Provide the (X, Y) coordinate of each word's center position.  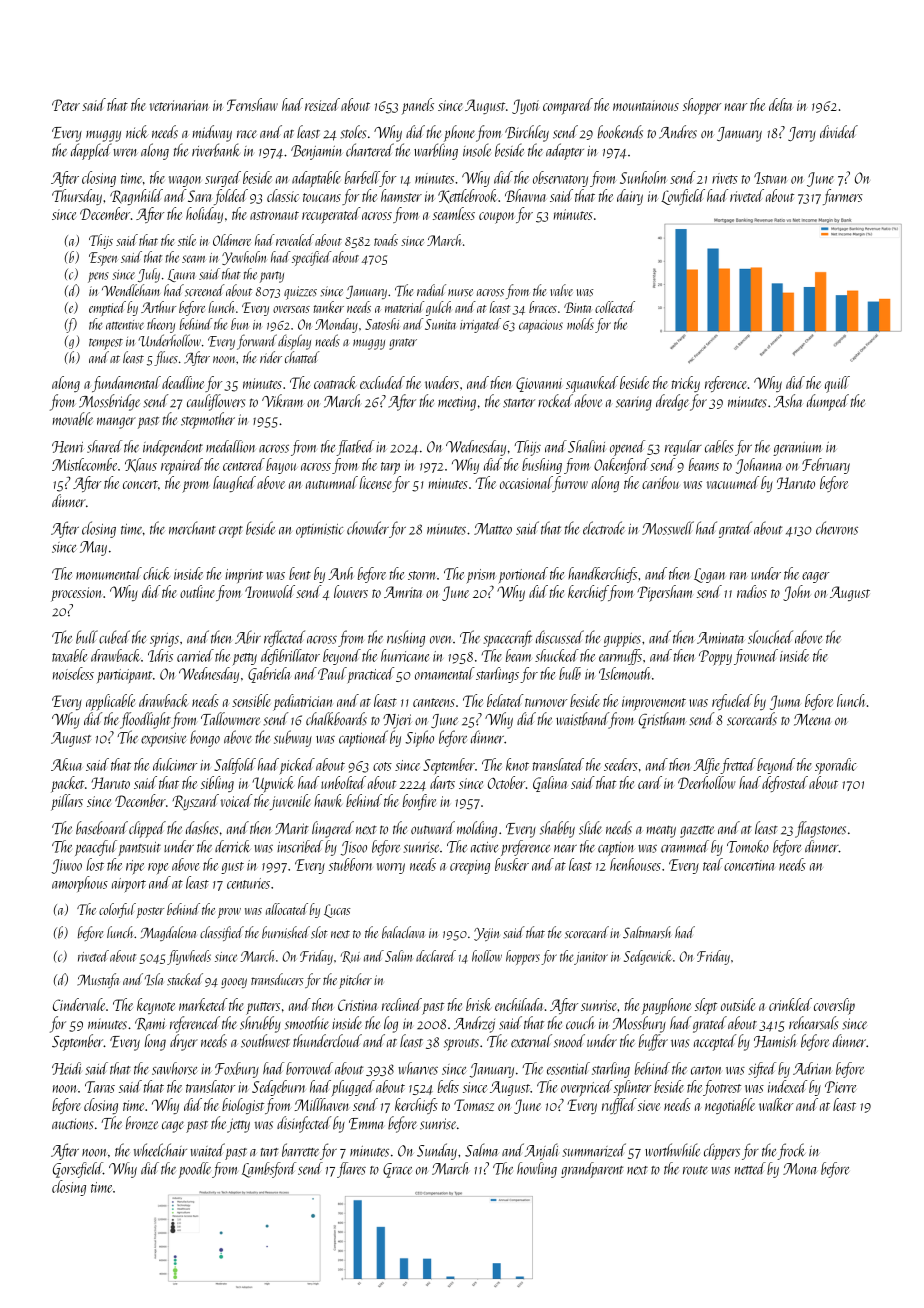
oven (440, 640)
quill (837, 384)
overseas (291, 309)
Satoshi (382, 324)
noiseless (73, 673)
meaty (661, 831)
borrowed (309, 1068)
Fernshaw (252, 104)
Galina (550, 784)
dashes (202, 828)
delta (781, 104)
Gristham (662, 720)
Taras (100, 1087)
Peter (66, 105)
